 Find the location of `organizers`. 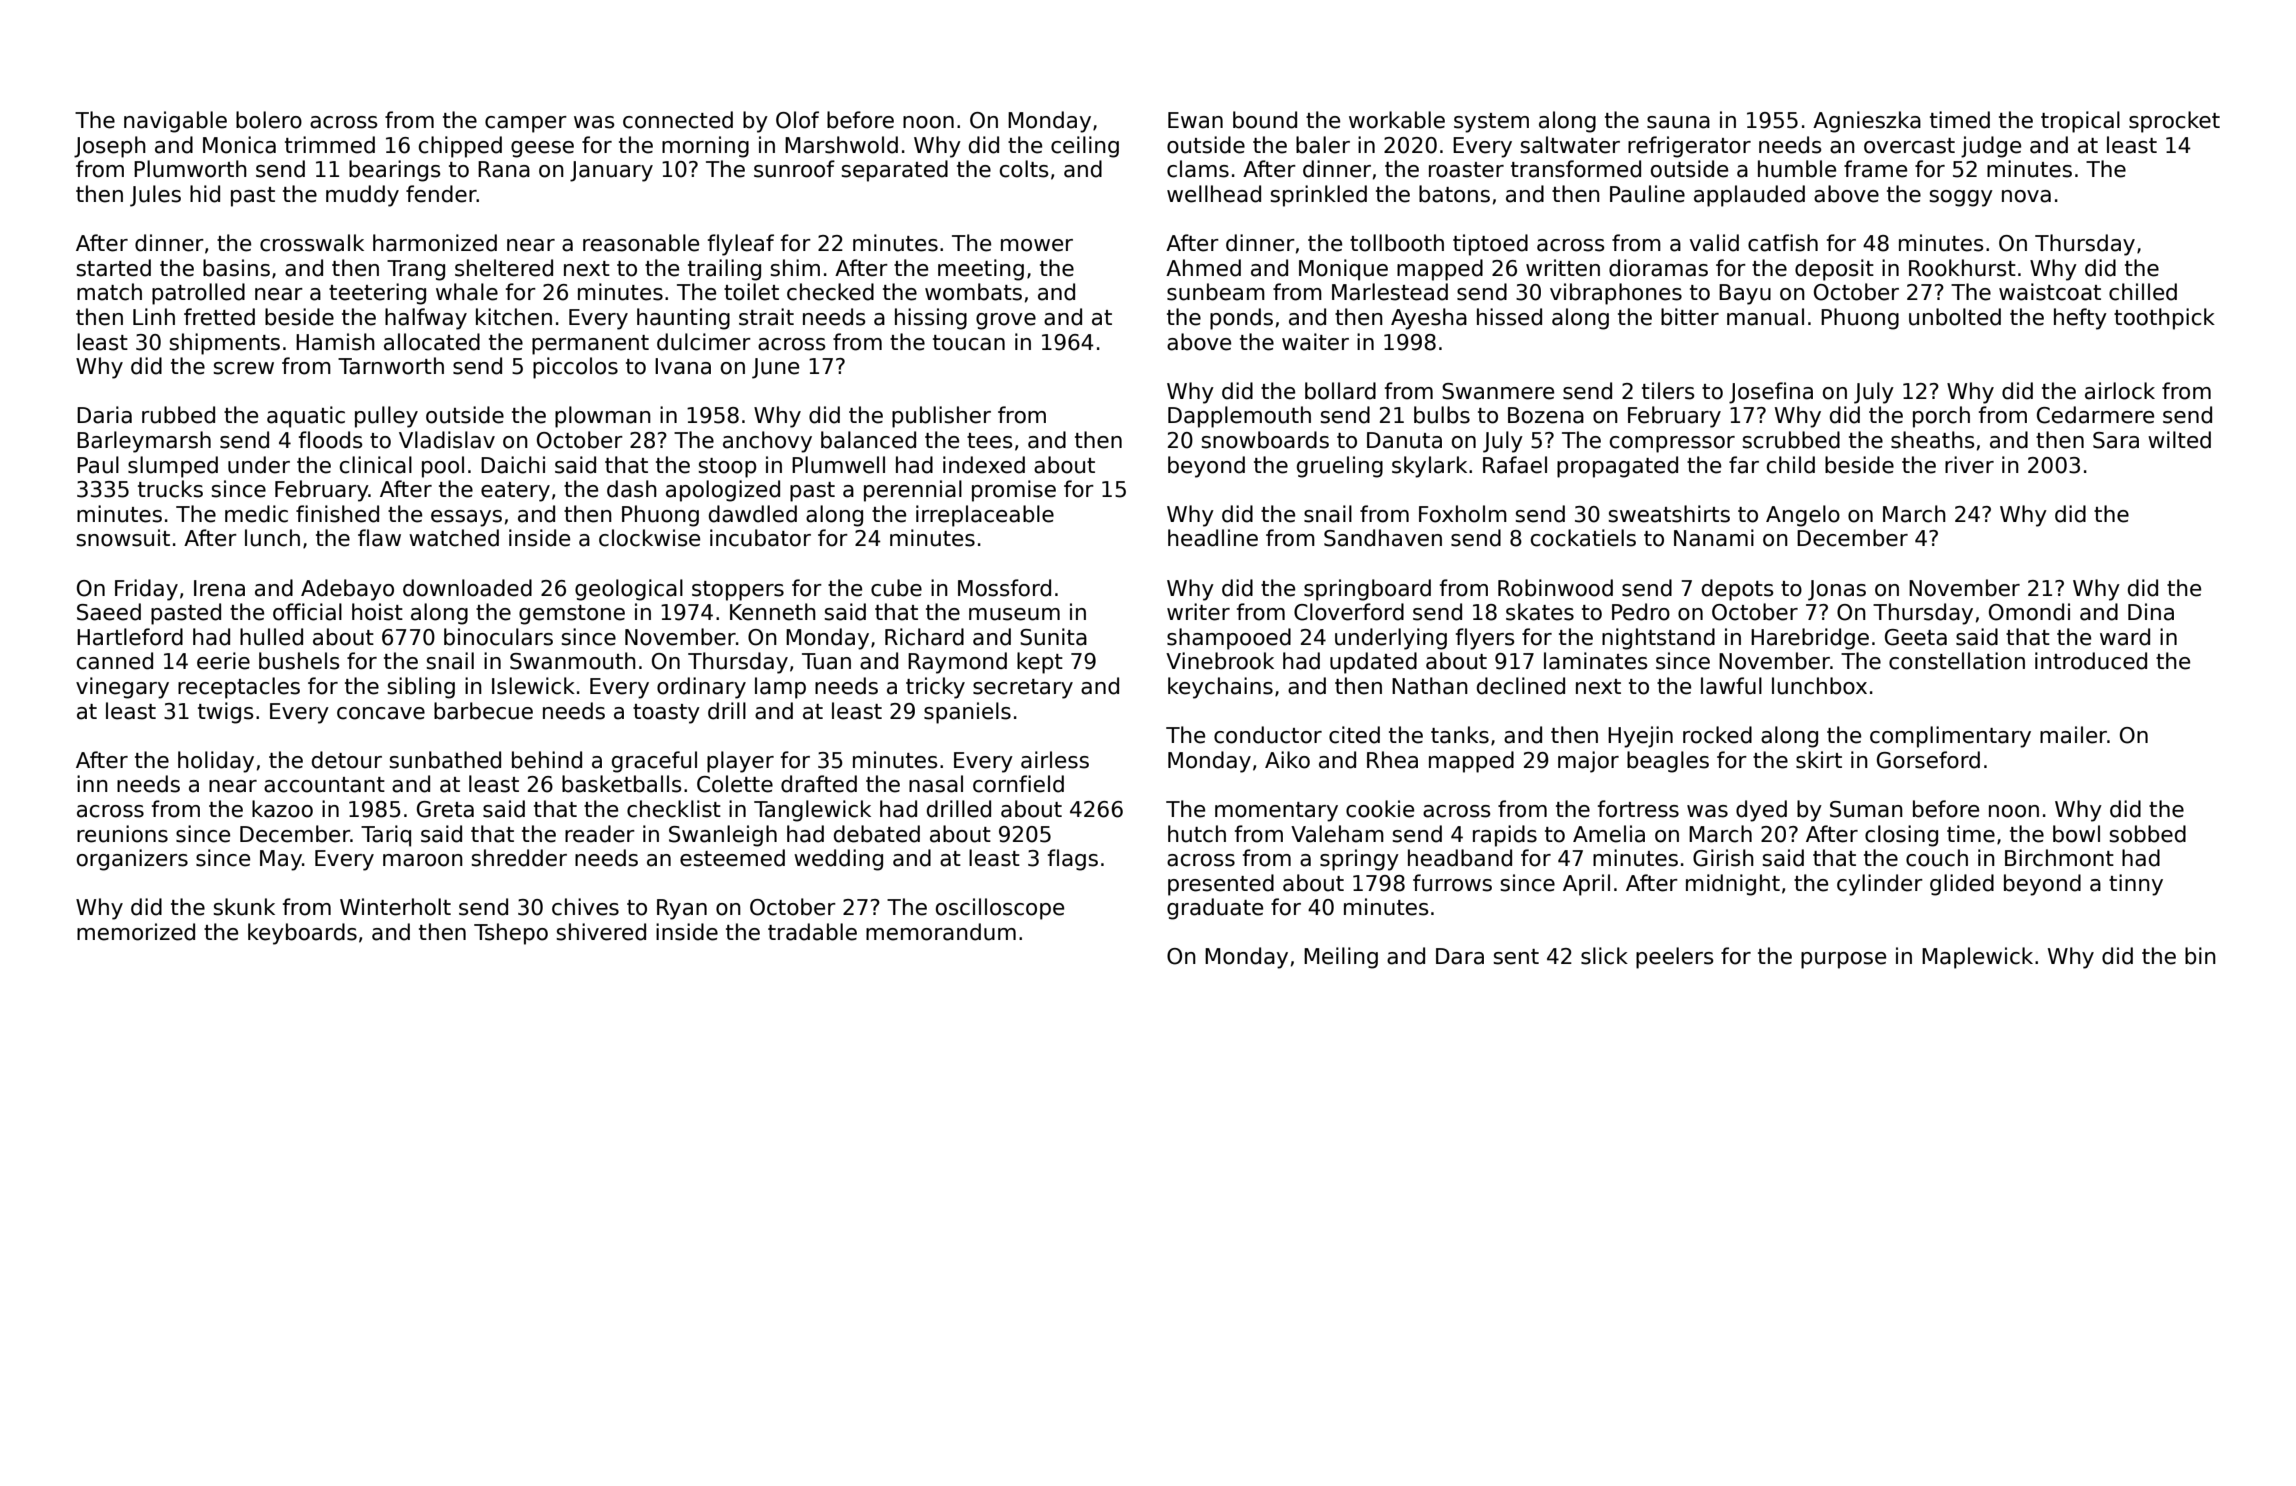

organizers is located at coordinates (132, 860).
